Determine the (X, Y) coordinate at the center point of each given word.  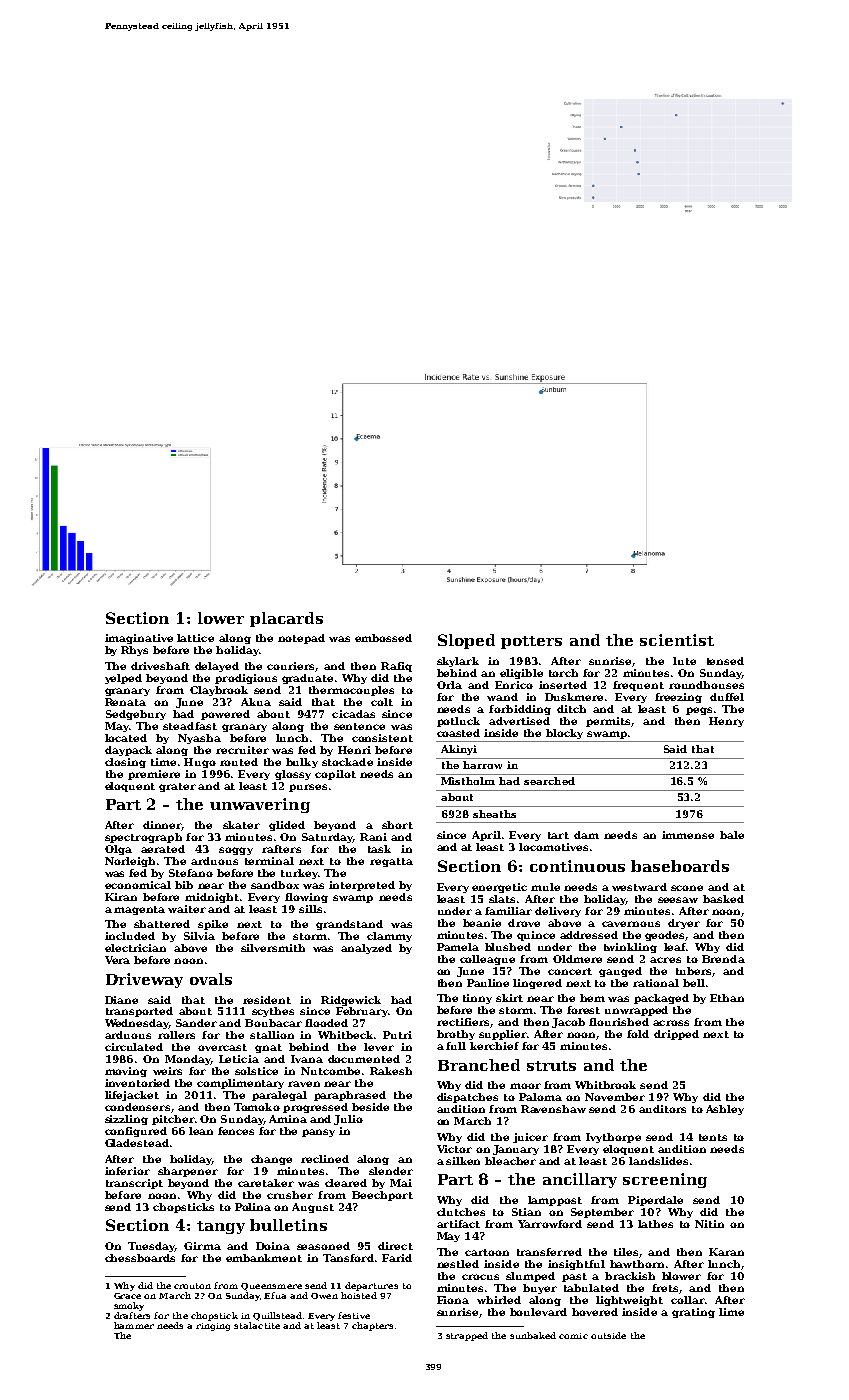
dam (586, 835)
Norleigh (130, 862)
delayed (217, 667)
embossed (383, 638)
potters (531, 642)
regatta (391, 862)
